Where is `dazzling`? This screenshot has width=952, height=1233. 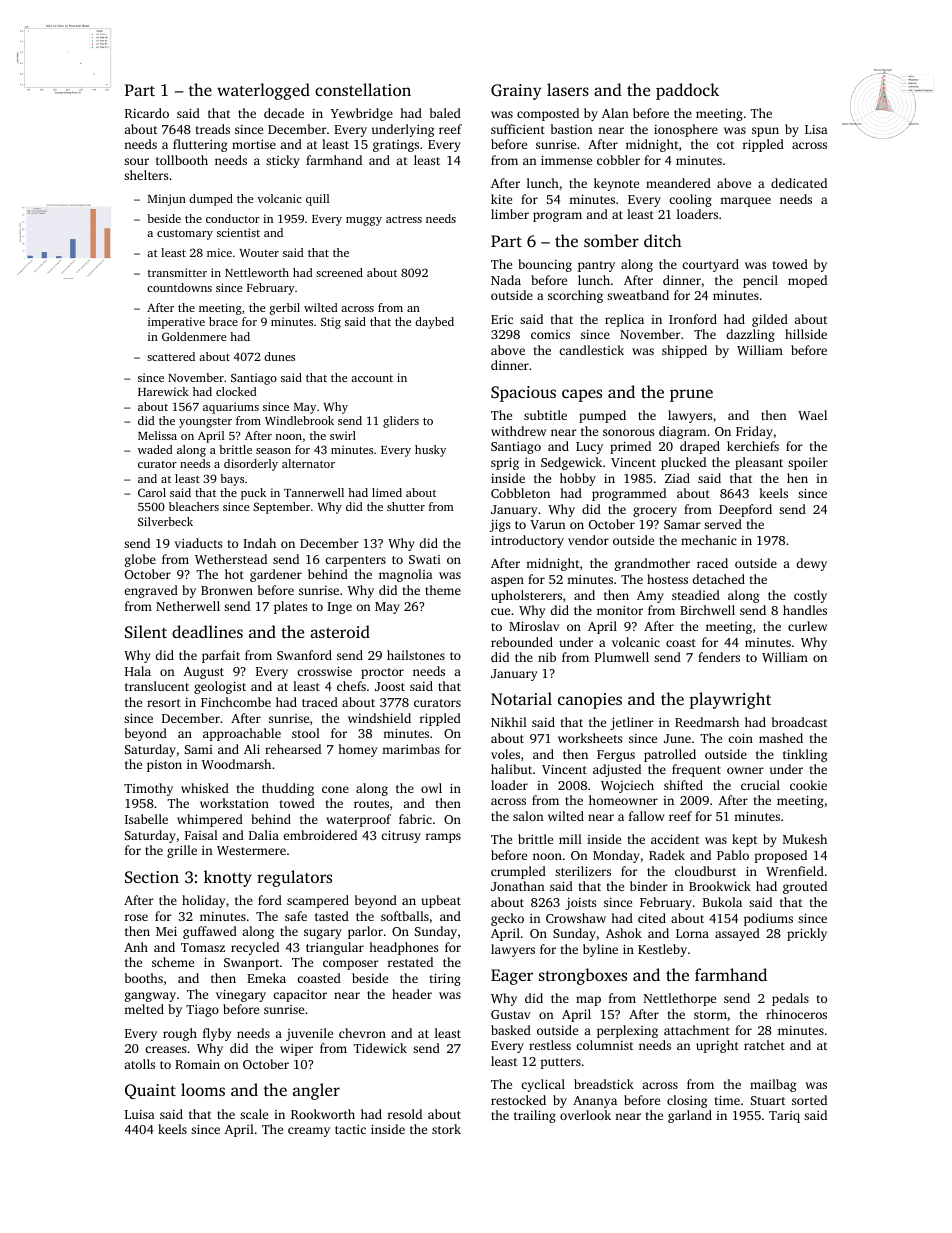 dazzling is located at coordinates (750, 335).
